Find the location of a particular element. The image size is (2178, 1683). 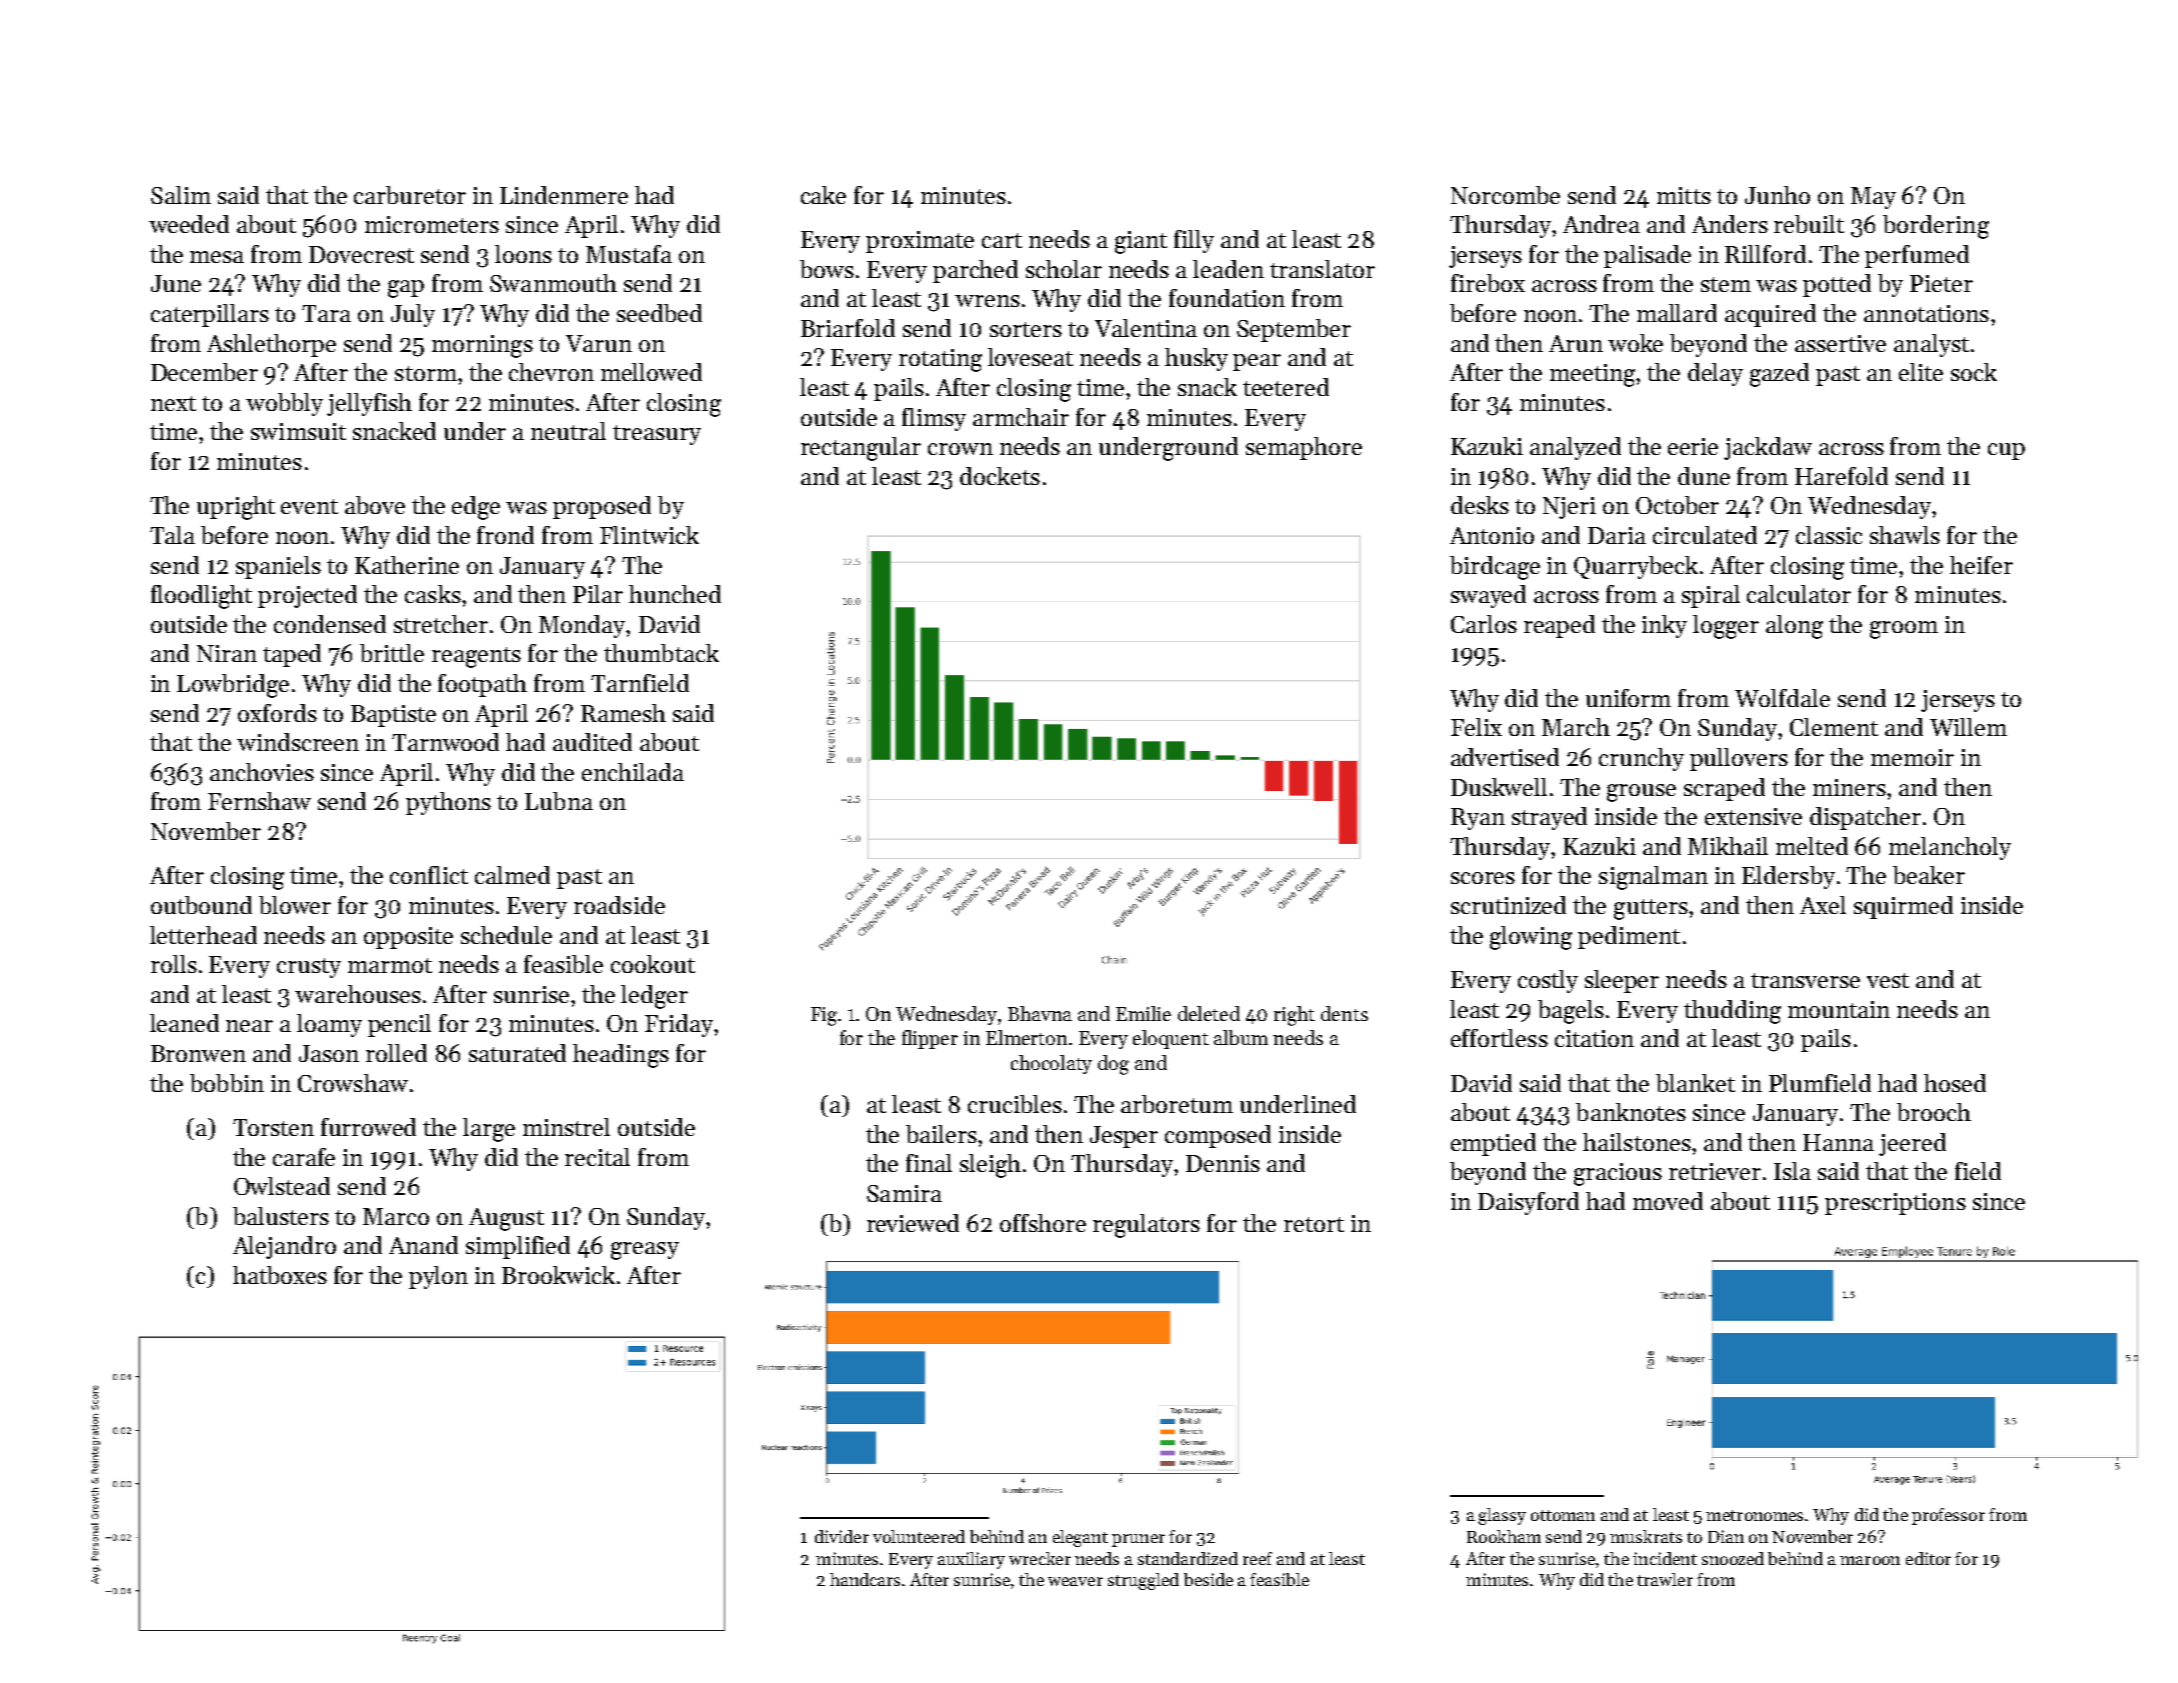

above is located at coordinates (375, 505).
